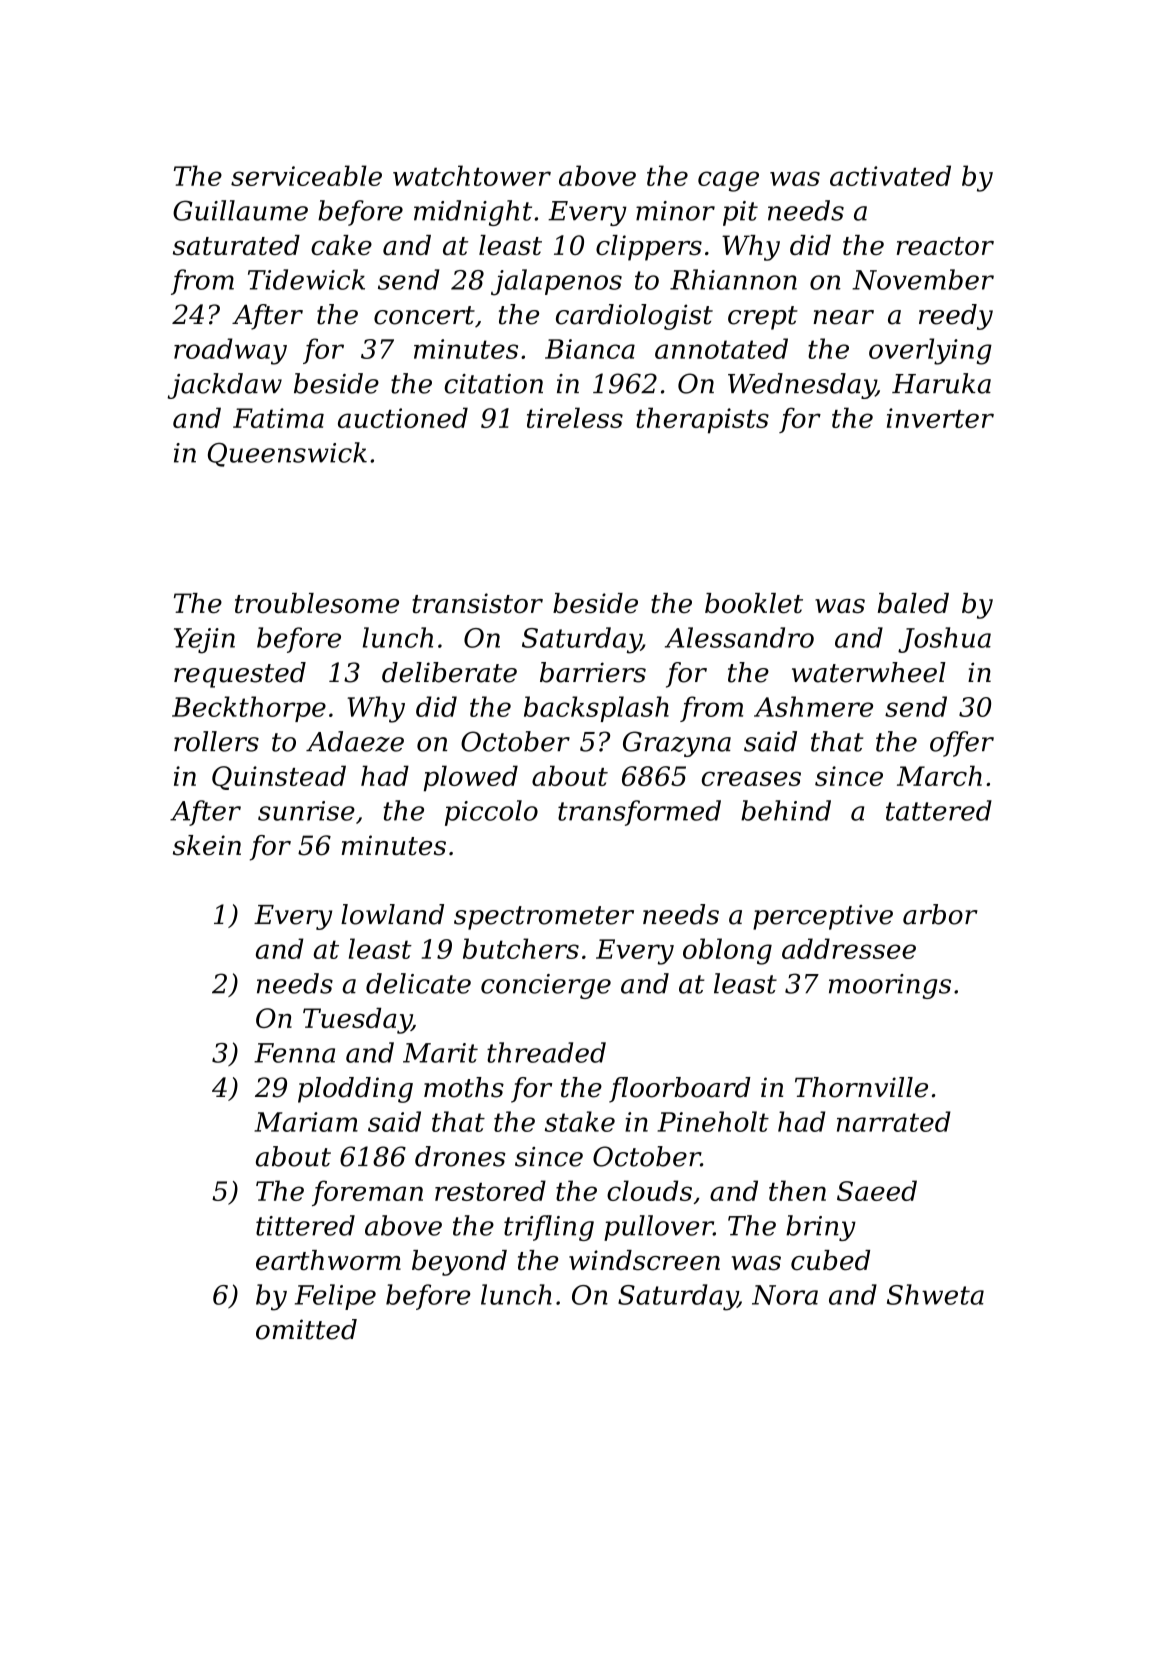 The width and height of the screenshot is (1165, 1654). I want to click on requested, so click(240, 675).
